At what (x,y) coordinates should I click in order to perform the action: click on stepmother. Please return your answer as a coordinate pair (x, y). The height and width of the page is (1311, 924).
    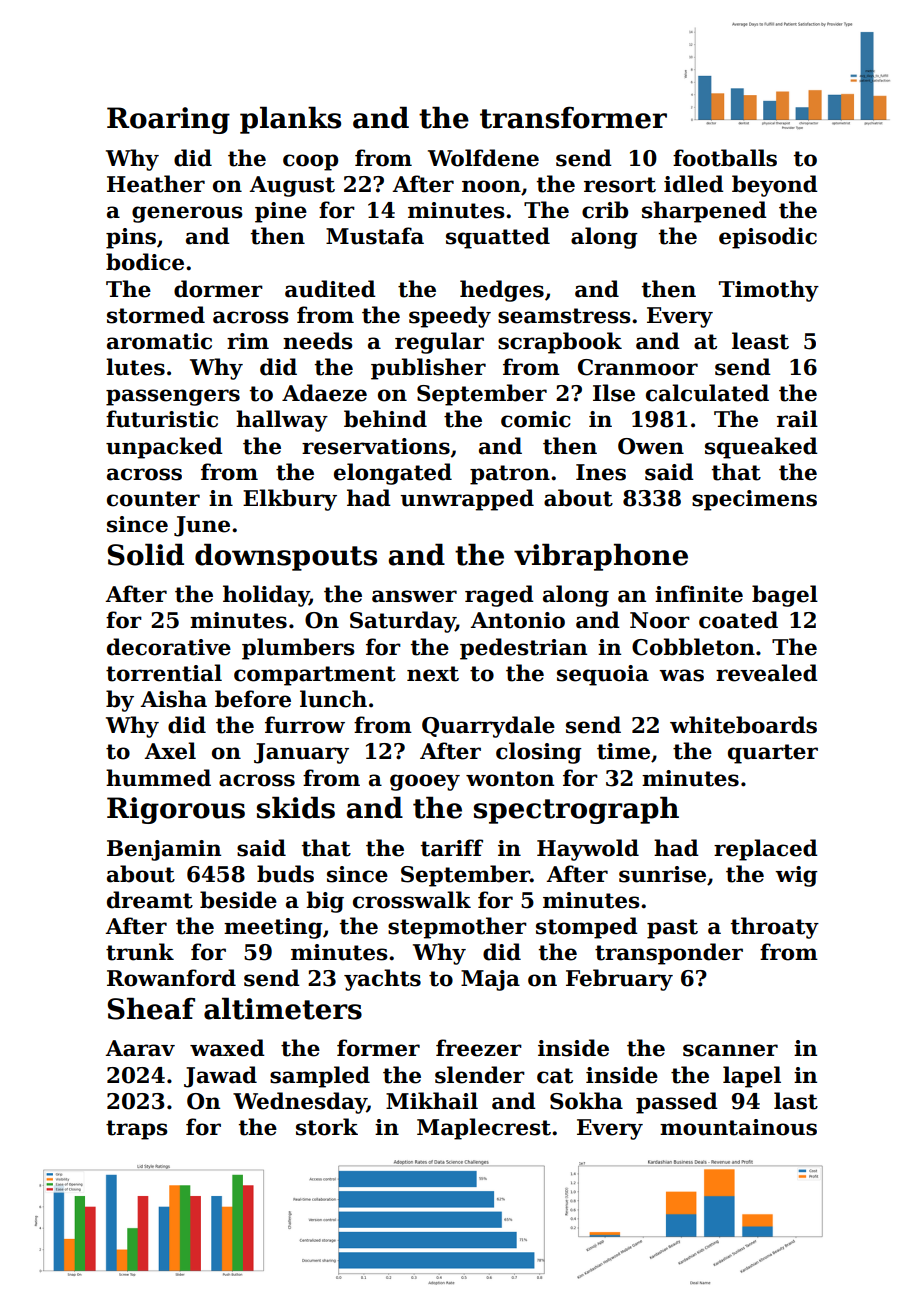
    Looking at the image, I should click on (457, 928).
